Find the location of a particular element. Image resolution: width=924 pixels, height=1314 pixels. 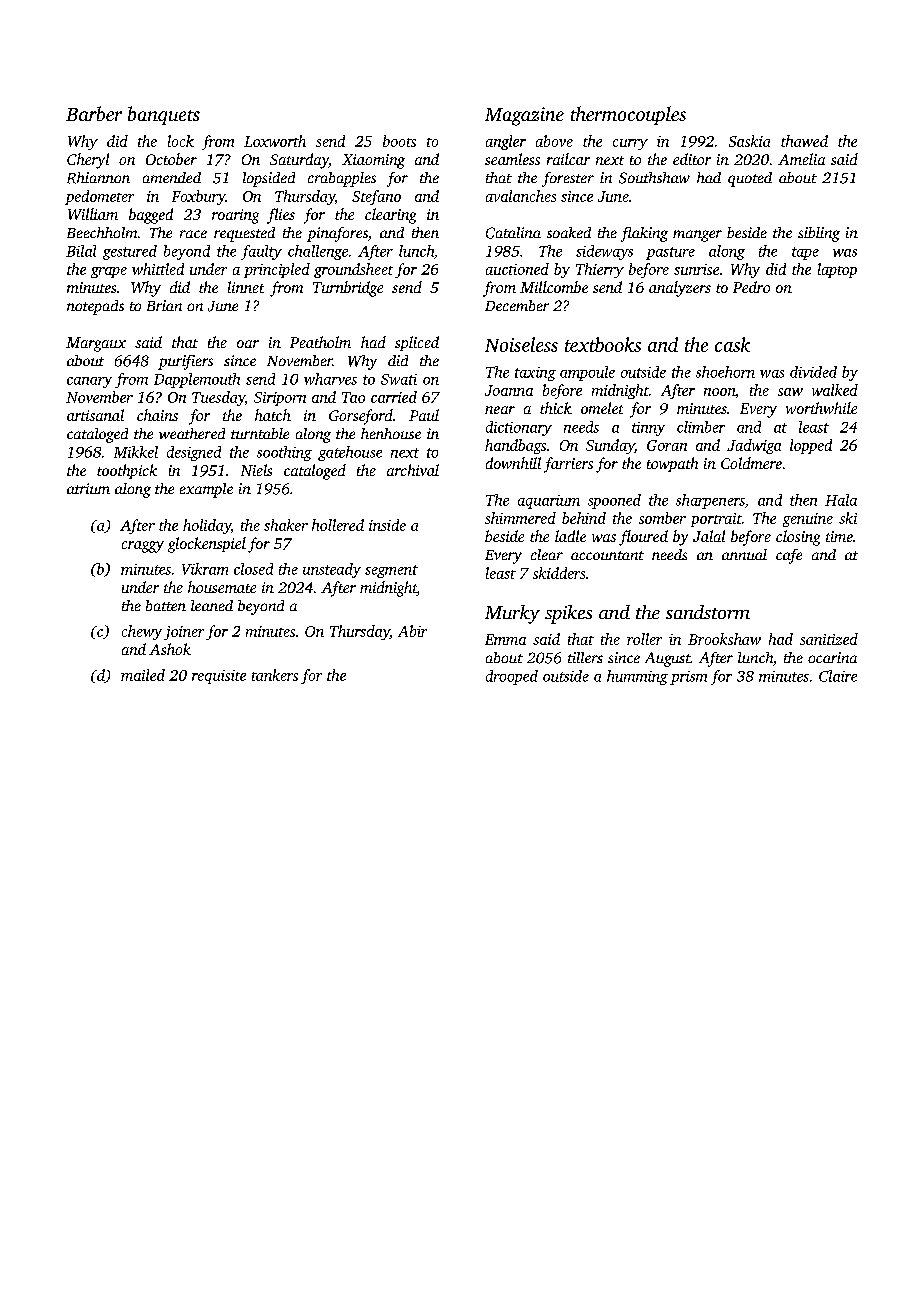

inside is located at coordinates (387, 525).
